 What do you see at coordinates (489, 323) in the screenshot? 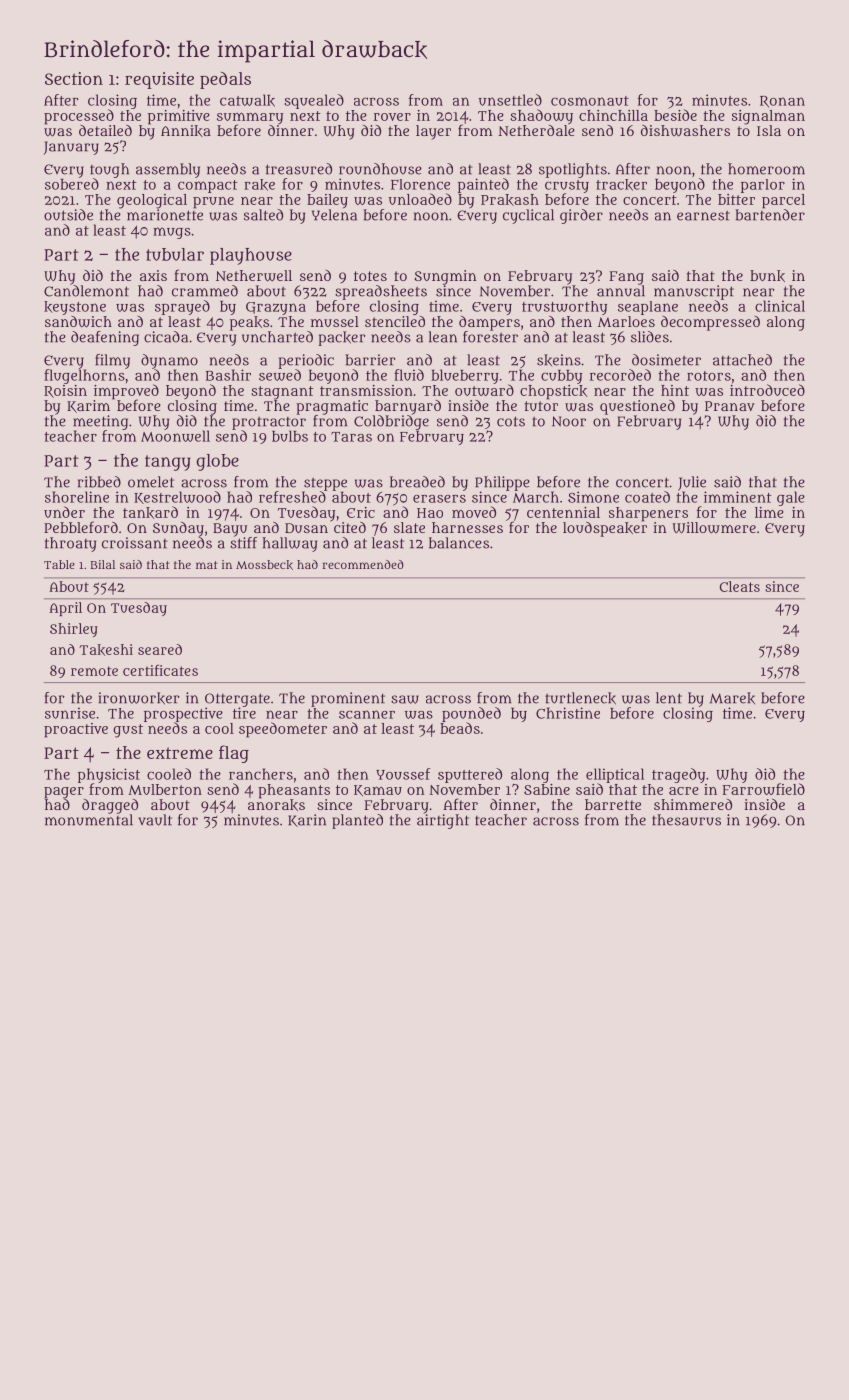
I see `dampers` at bounding box center [489, 323].
